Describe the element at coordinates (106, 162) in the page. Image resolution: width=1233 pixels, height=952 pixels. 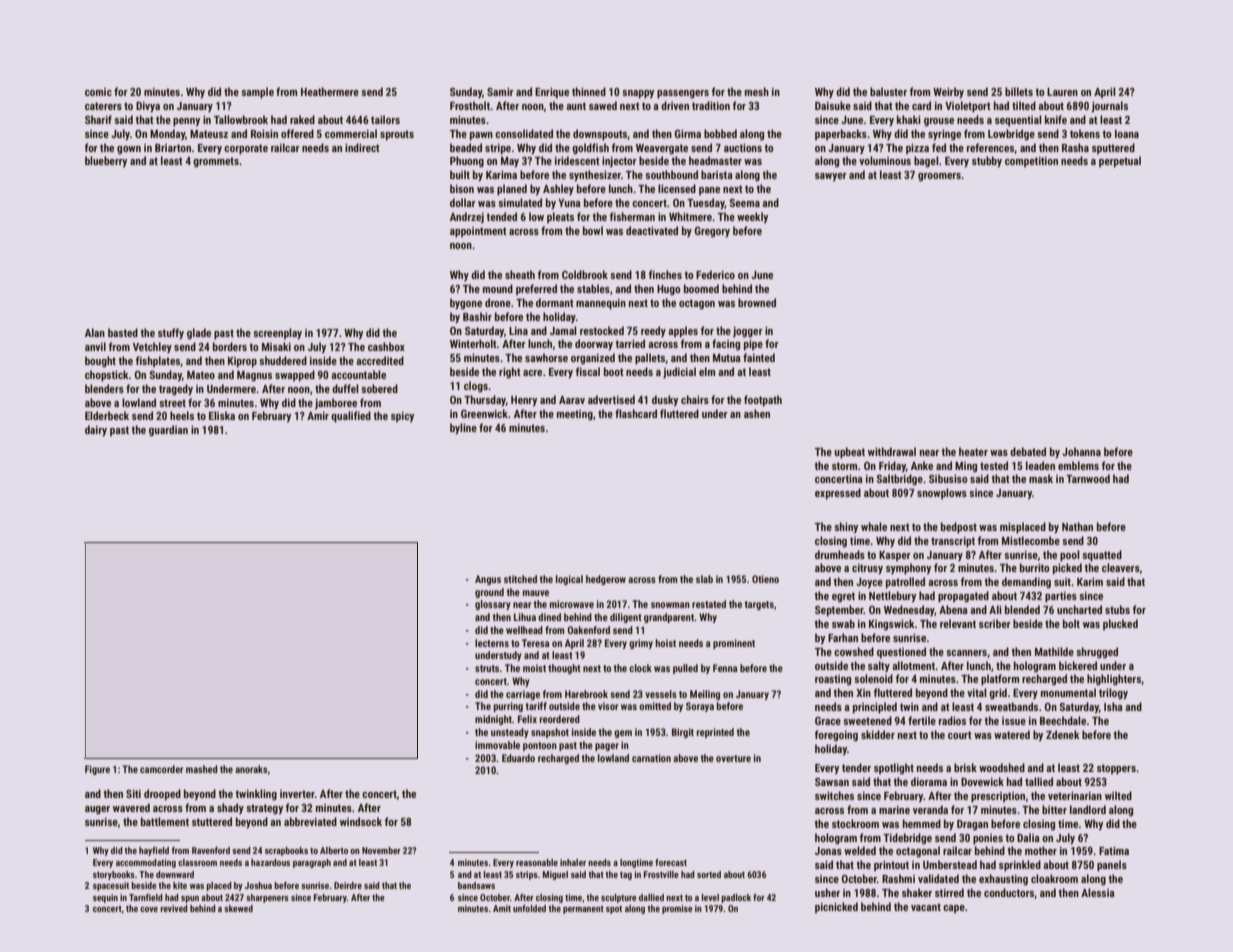
I see `blueberry` at that location.
